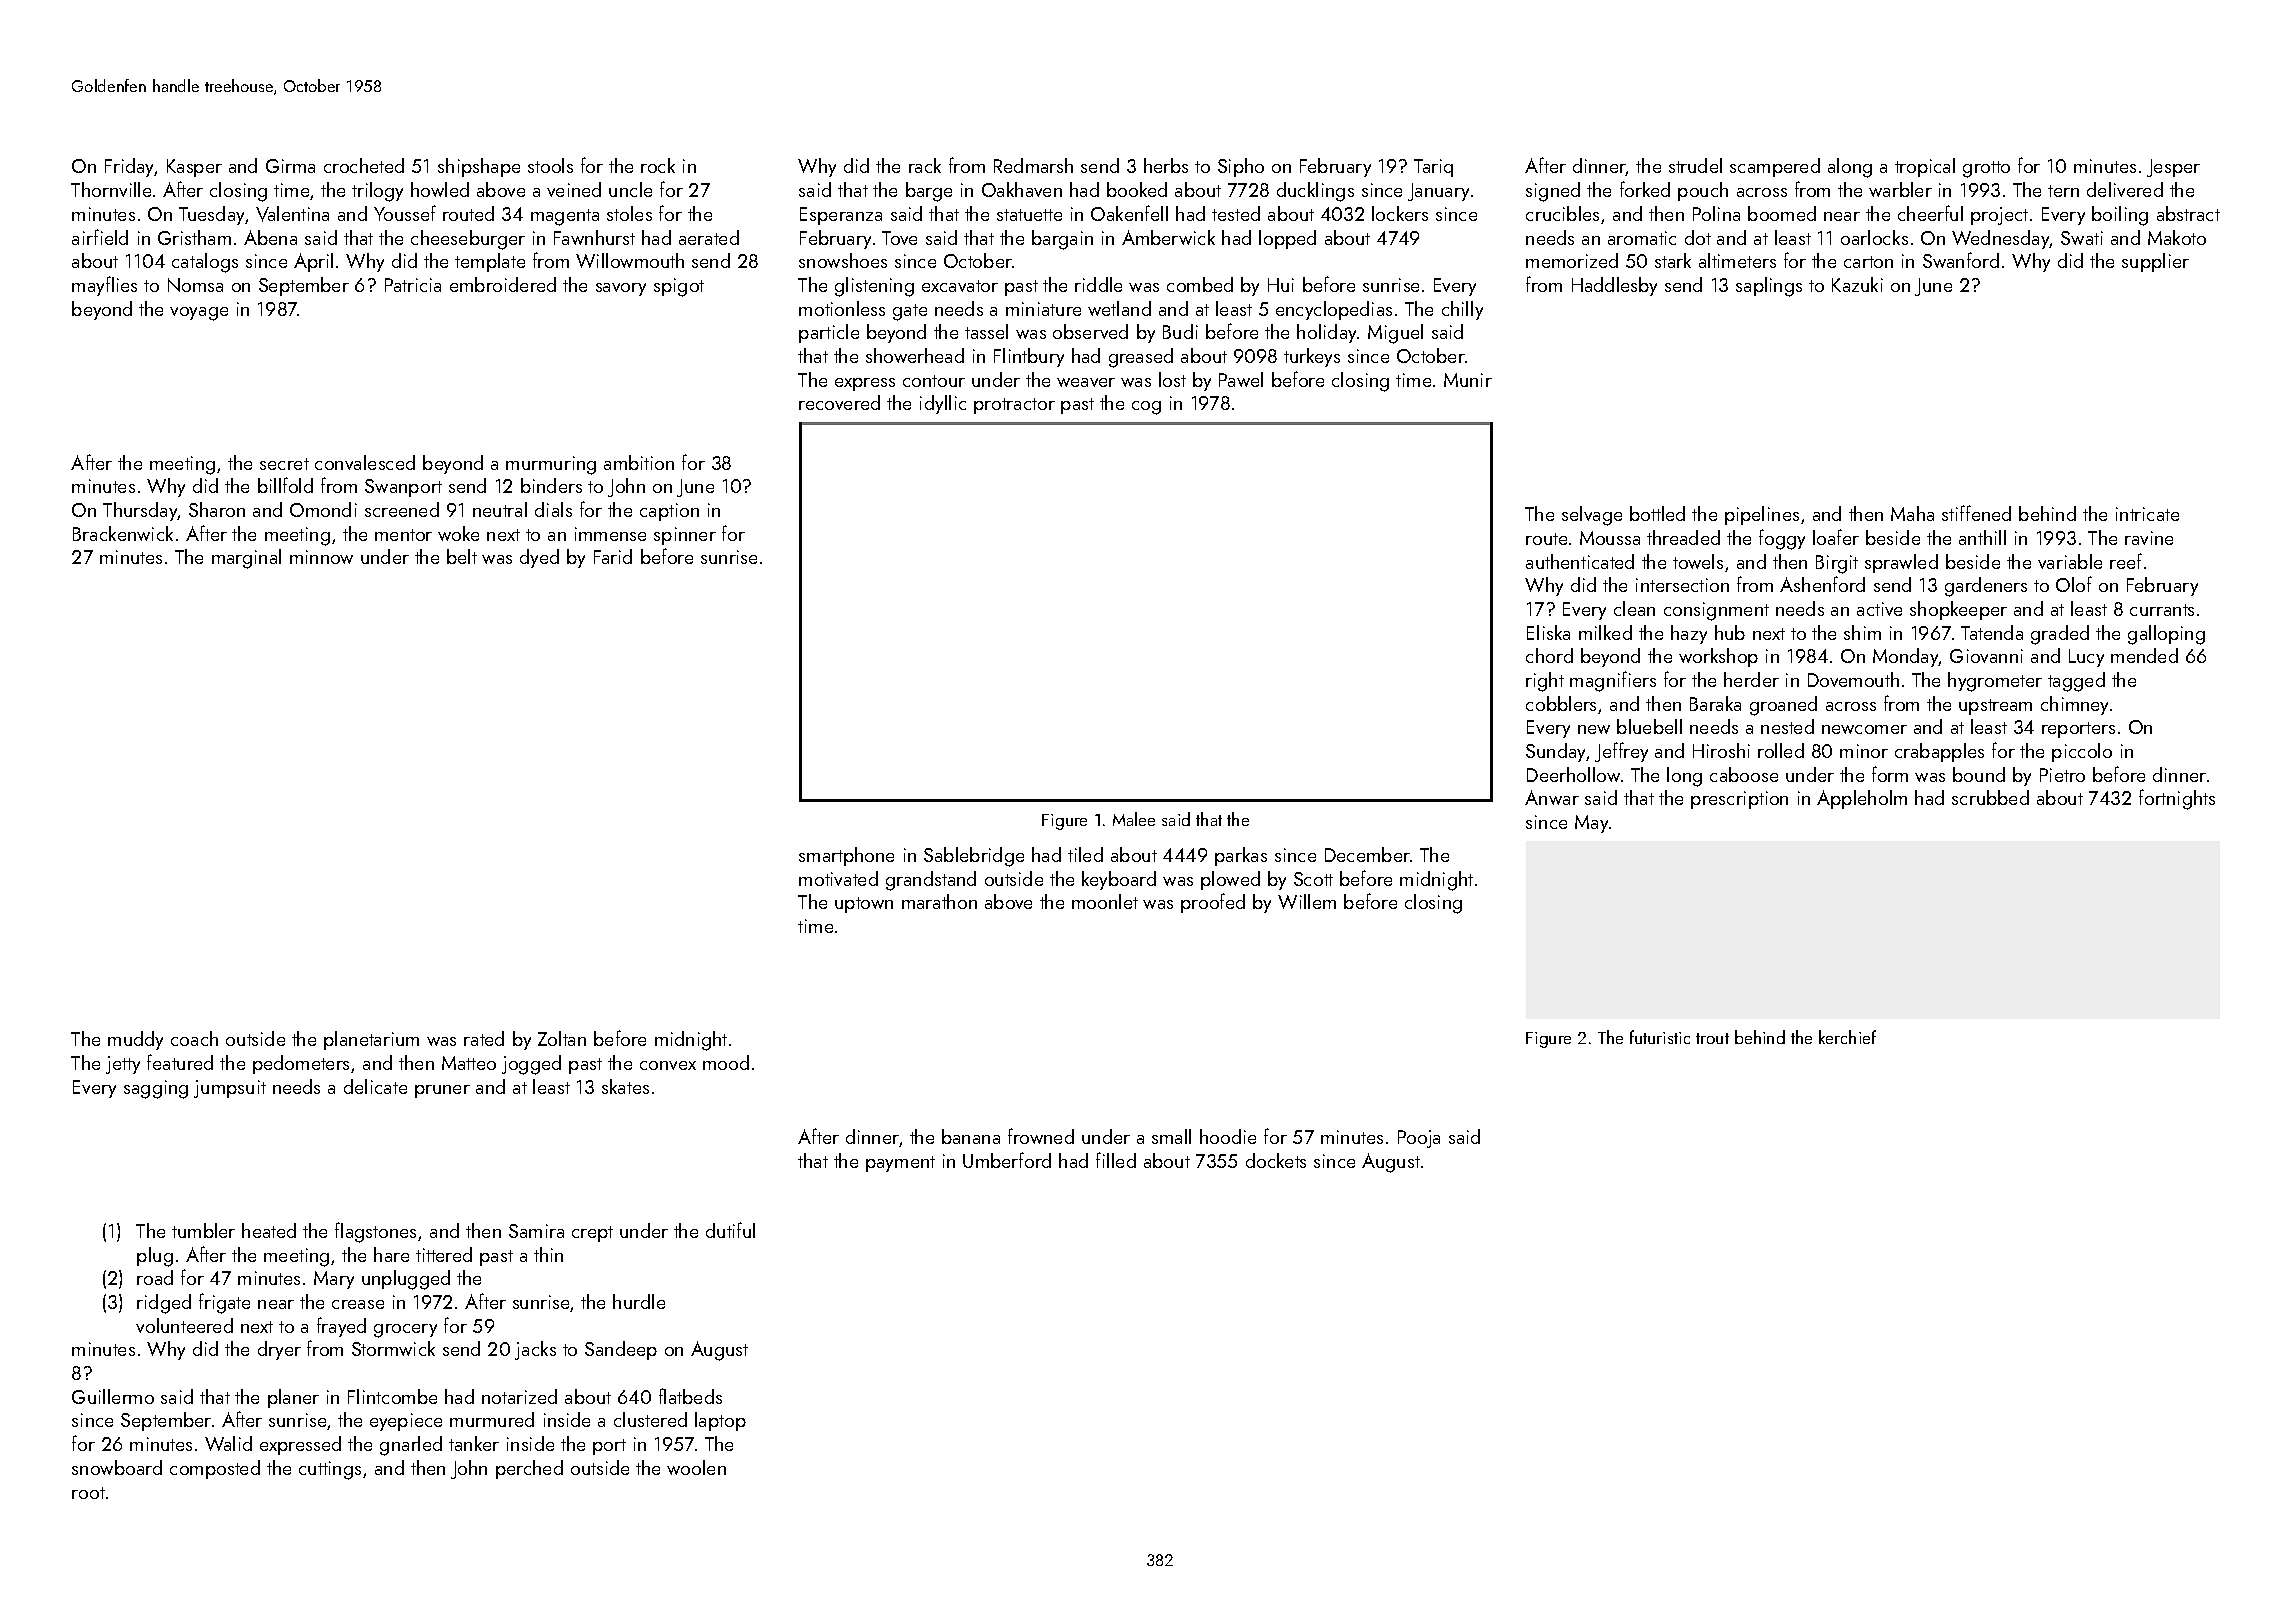 The height and width of the screenshot is (1620, 2292). What do you see at coordinates (1241, 856) in the screenshot?
I see `parkas` at bounding box center [1241, 856].
